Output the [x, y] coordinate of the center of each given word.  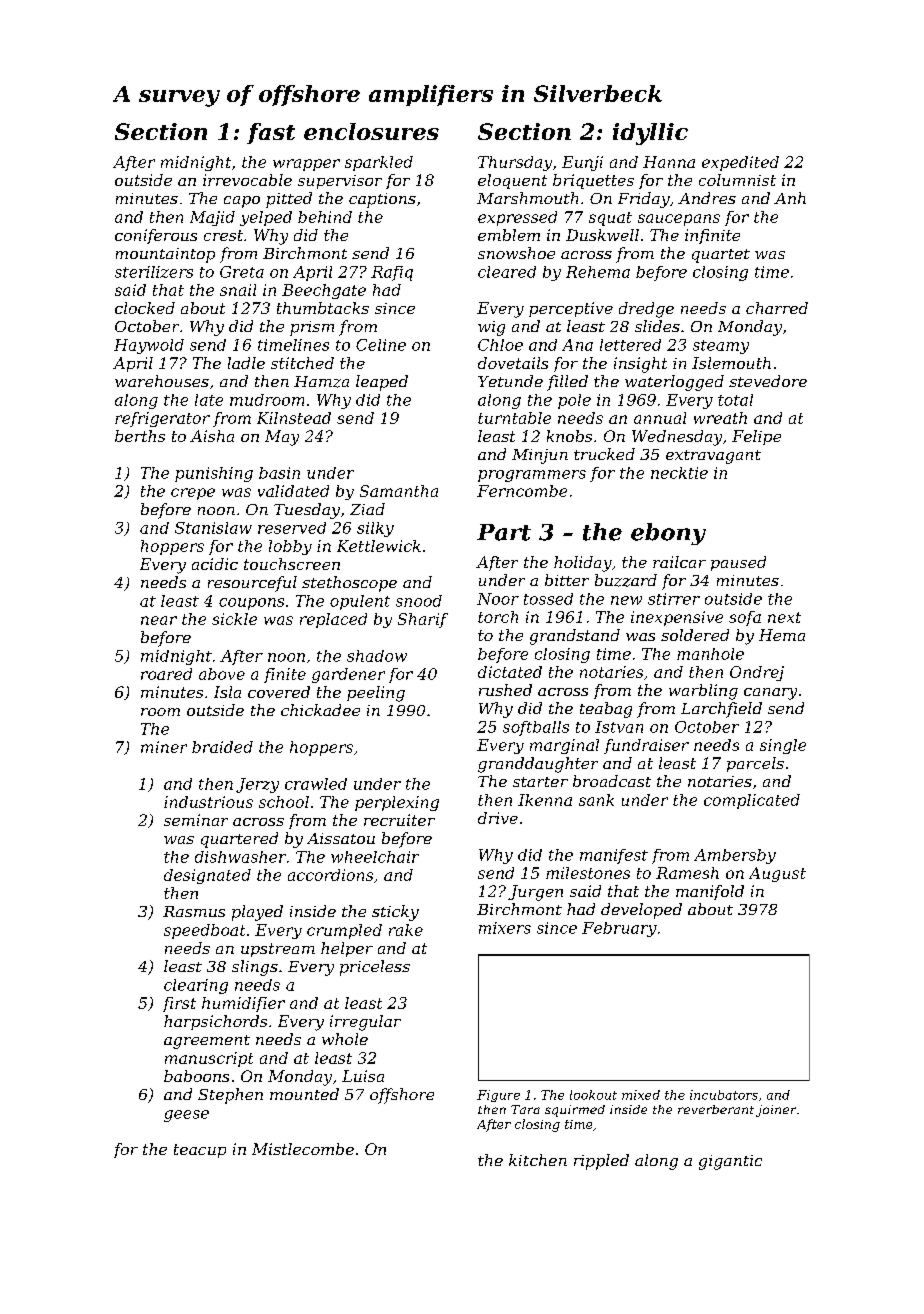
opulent [360, 602]
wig [491, 328]
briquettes [593, 181]
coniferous [156, 236]
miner [164, 747]
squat [610, 219]
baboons [196, 1076]
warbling [703, 692]
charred [777, 308]
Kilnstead [294, 418]
